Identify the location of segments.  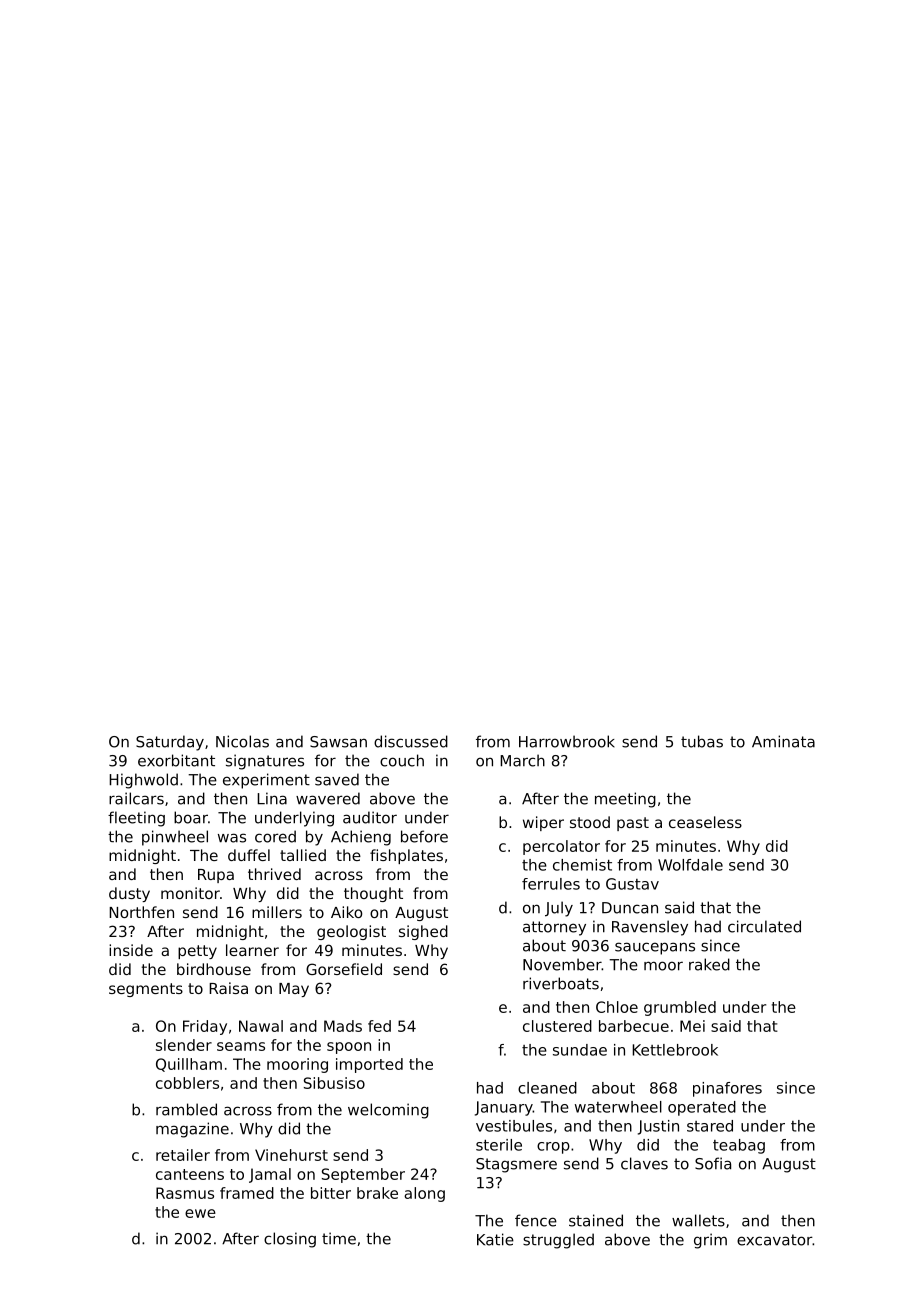
(146, 990).
